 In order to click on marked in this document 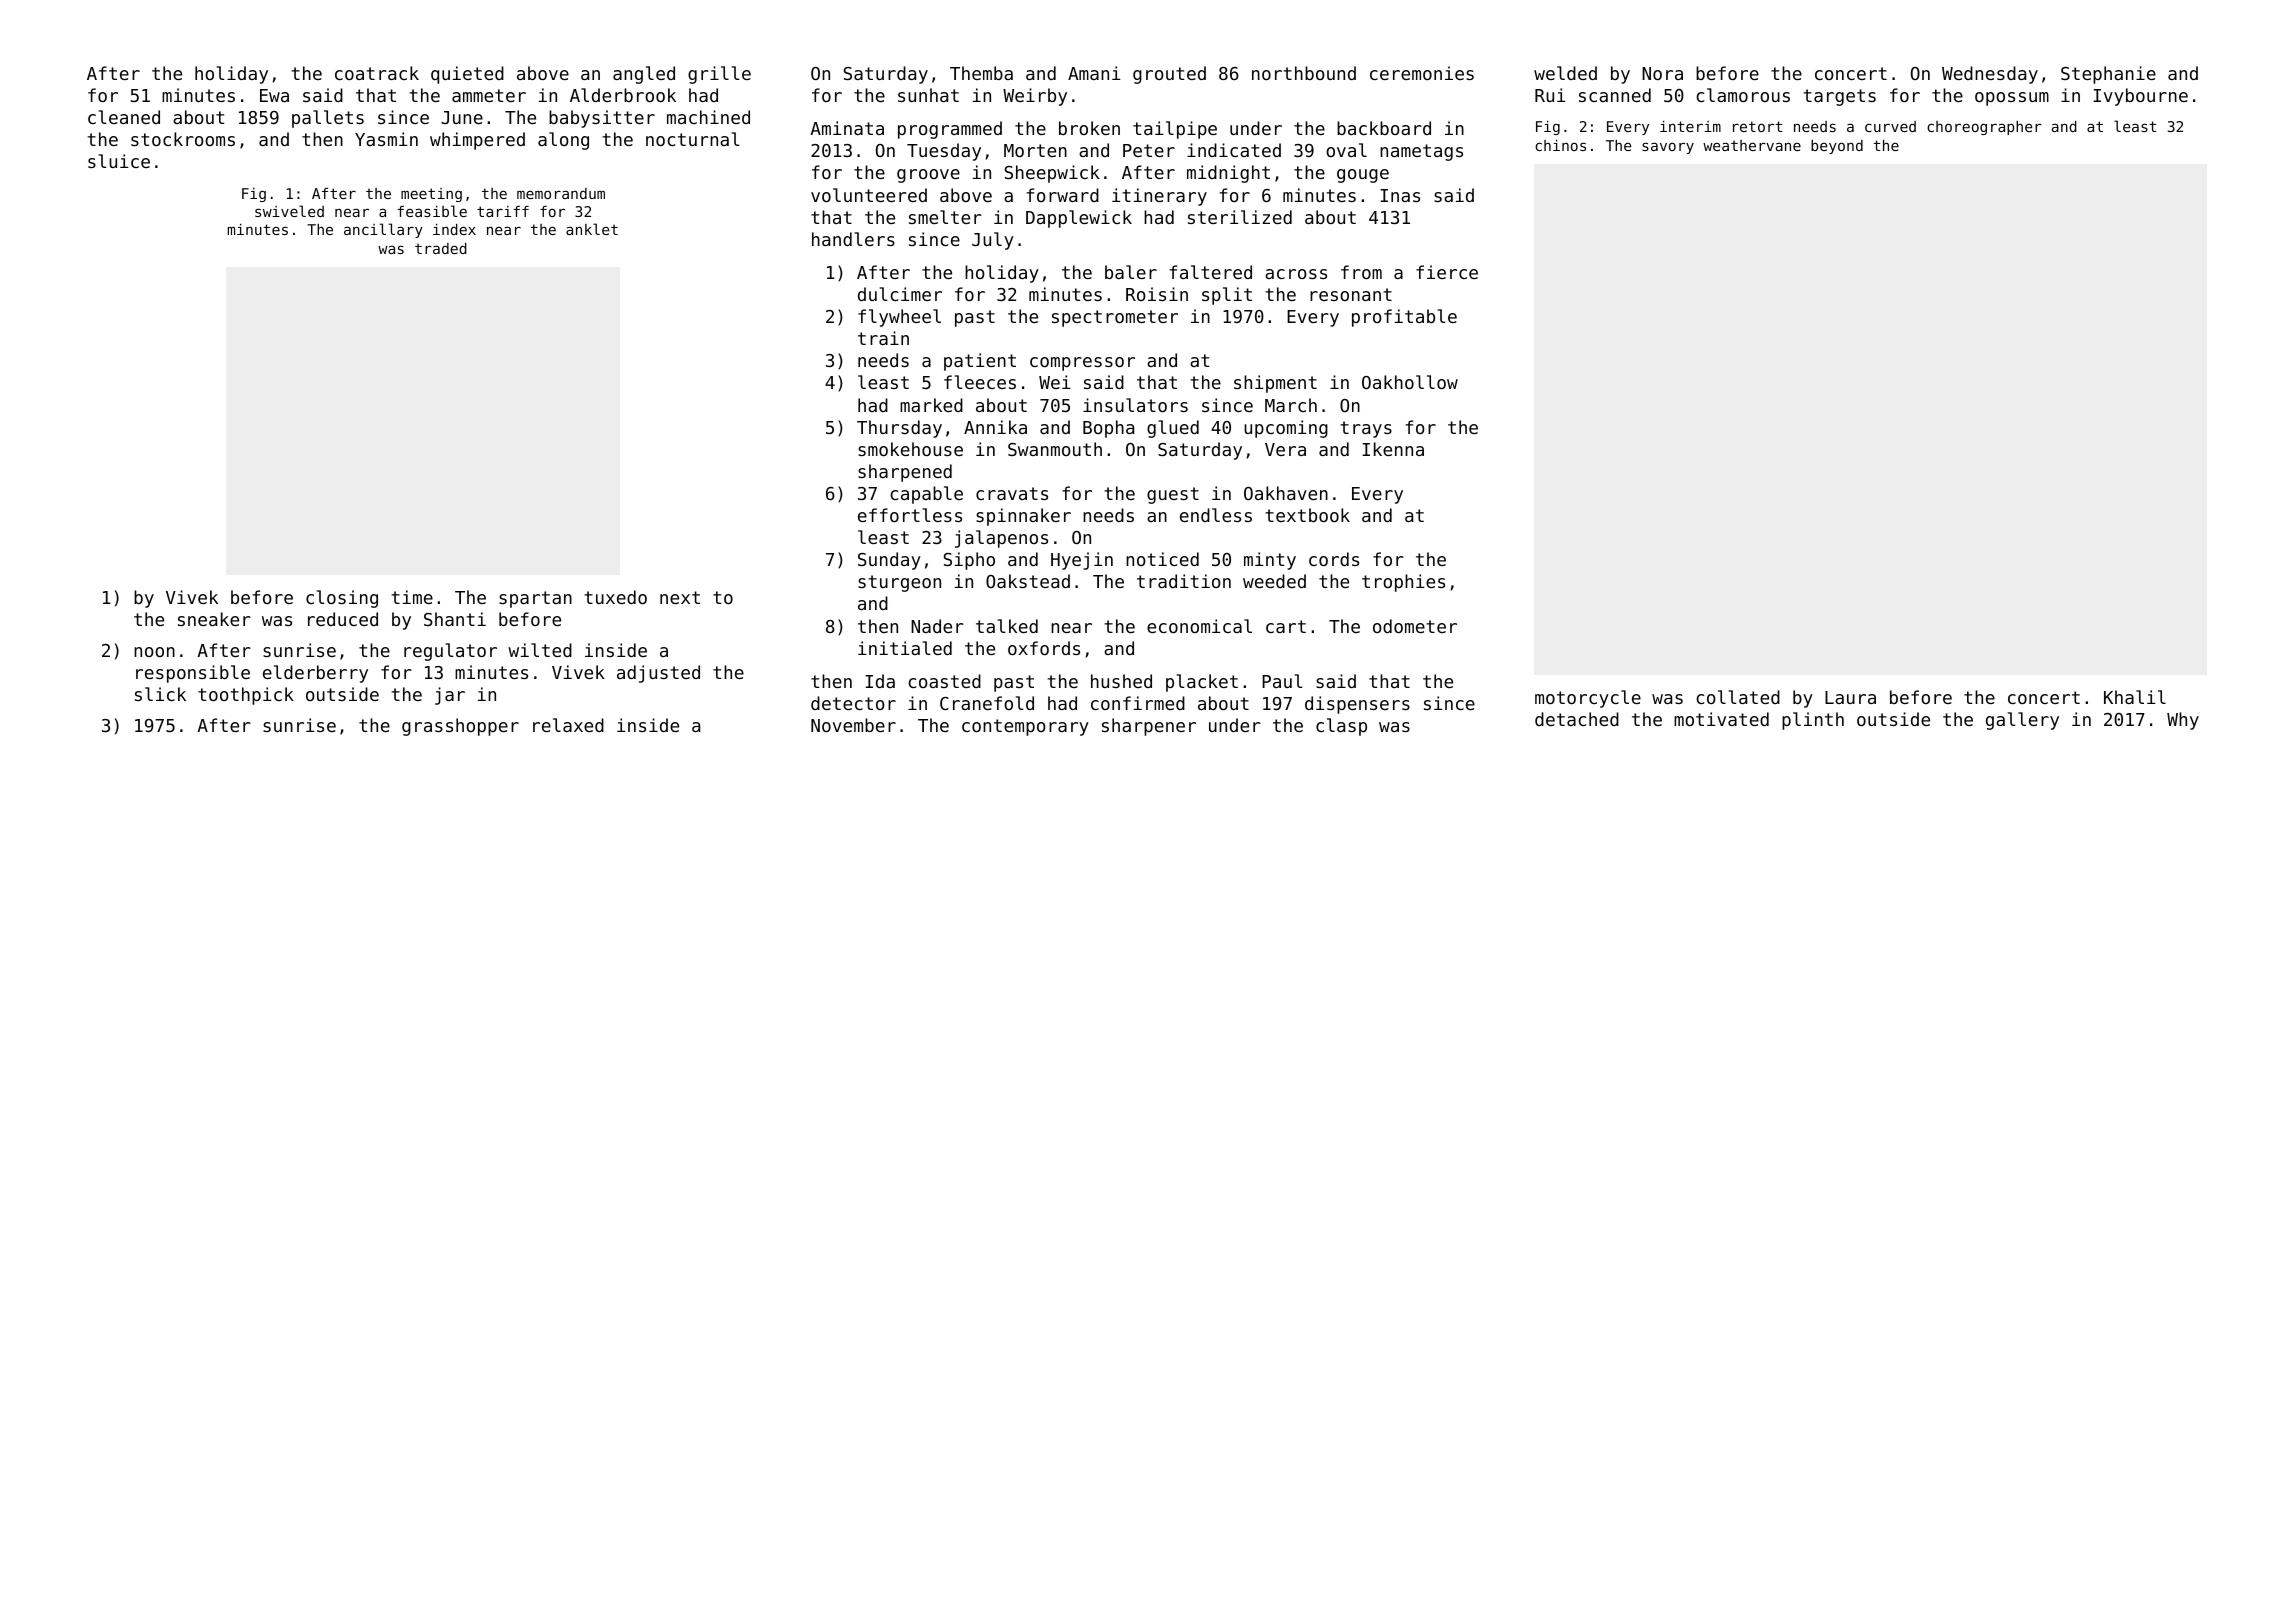, I will do `click(931, 405)`.
